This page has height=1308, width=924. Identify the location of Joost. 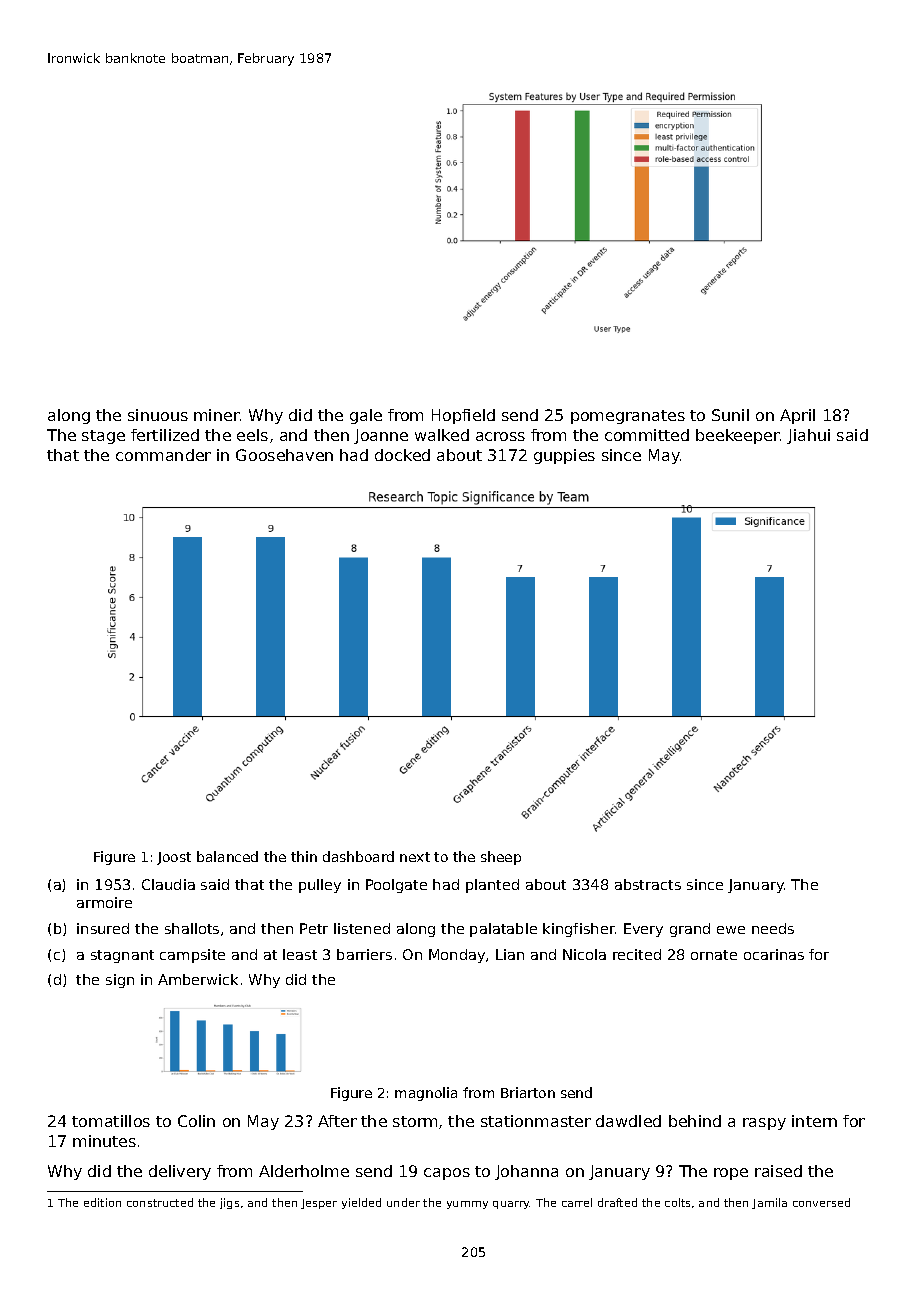
(174, 858).
